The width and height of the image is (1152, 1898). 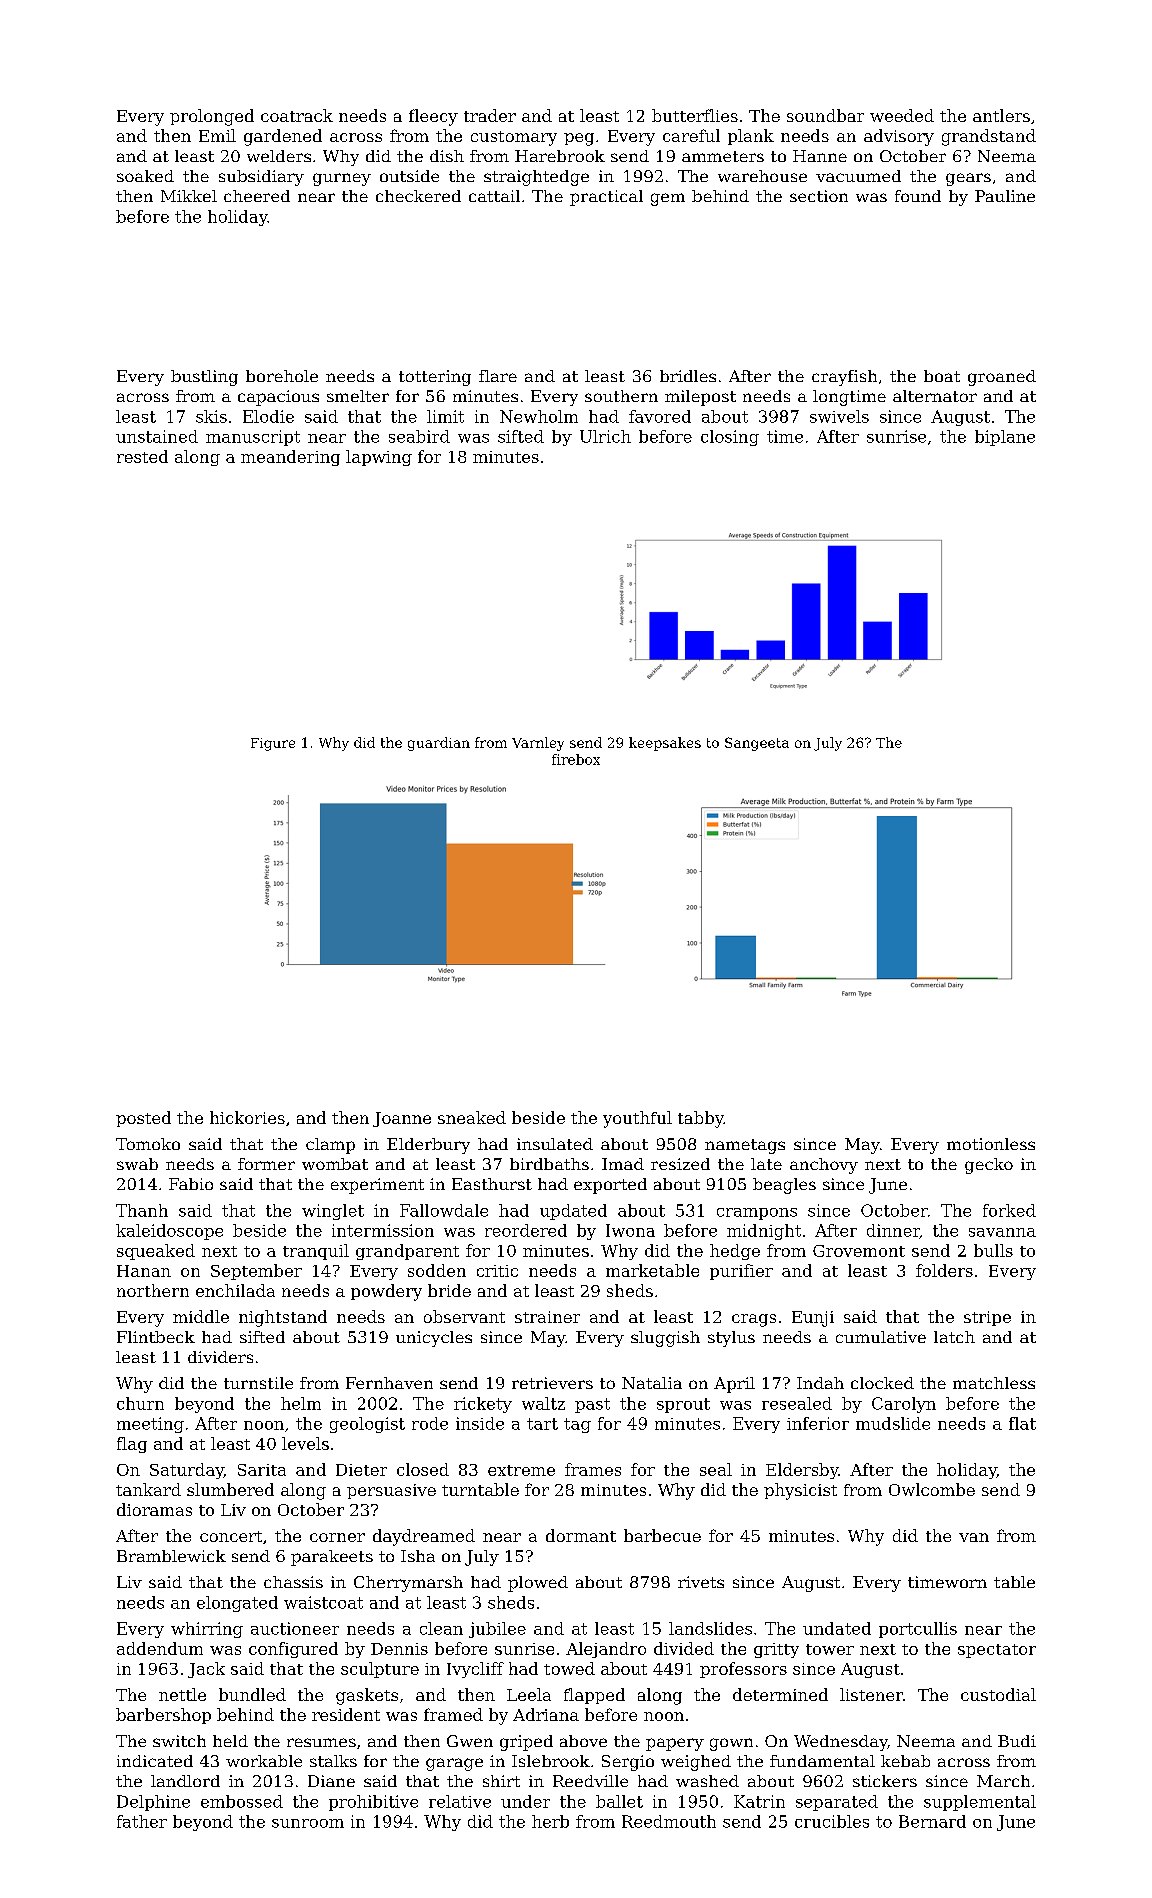 What do you see at coordinates (439, 744) in the image?
I see `guardian` at bounding box center [439, 744].
